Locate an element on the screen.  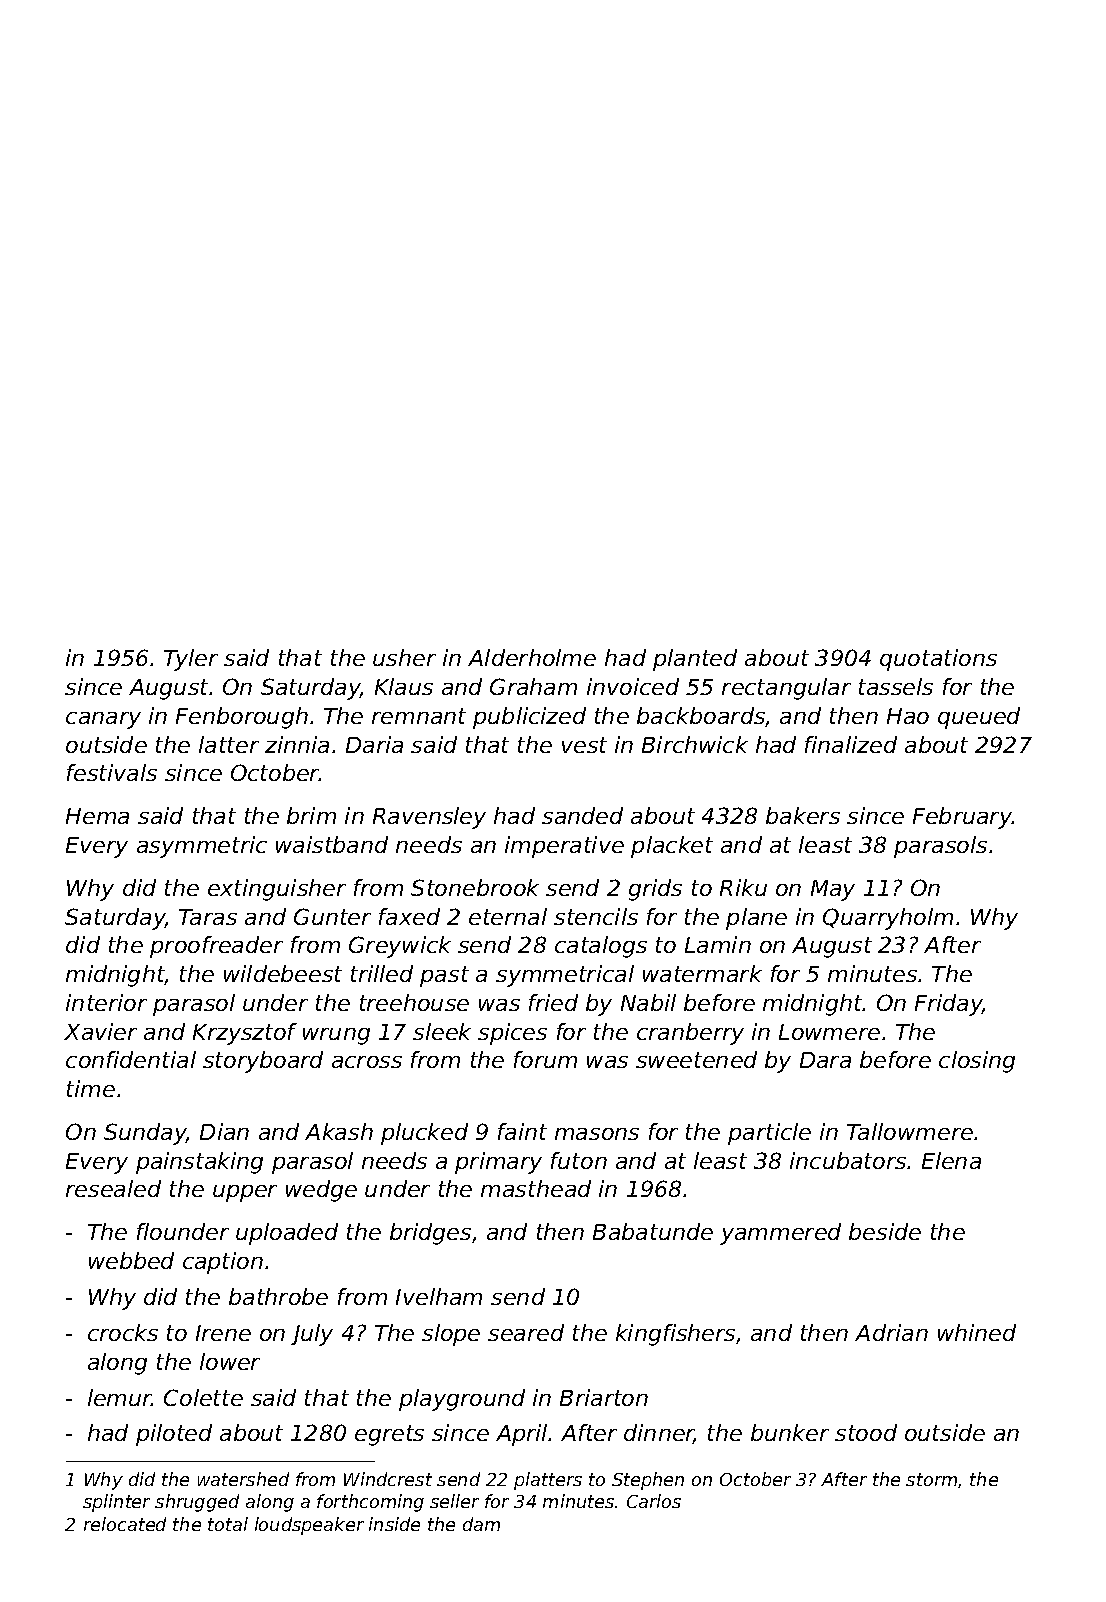
Alderholme is located at coordinates (532, 657).
